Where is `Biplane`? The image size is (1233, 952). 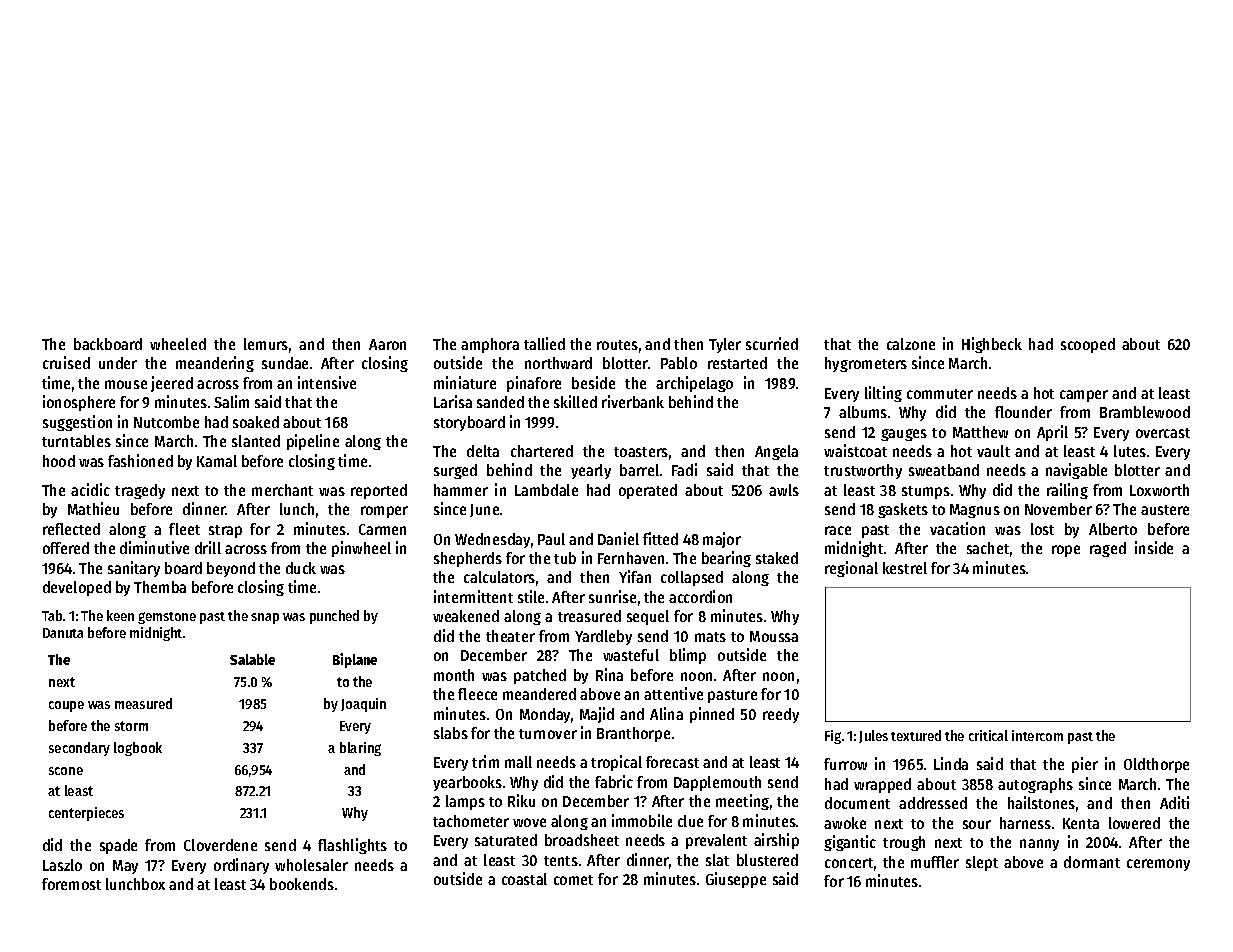 Biplane is located at coordinates (355, 660).
